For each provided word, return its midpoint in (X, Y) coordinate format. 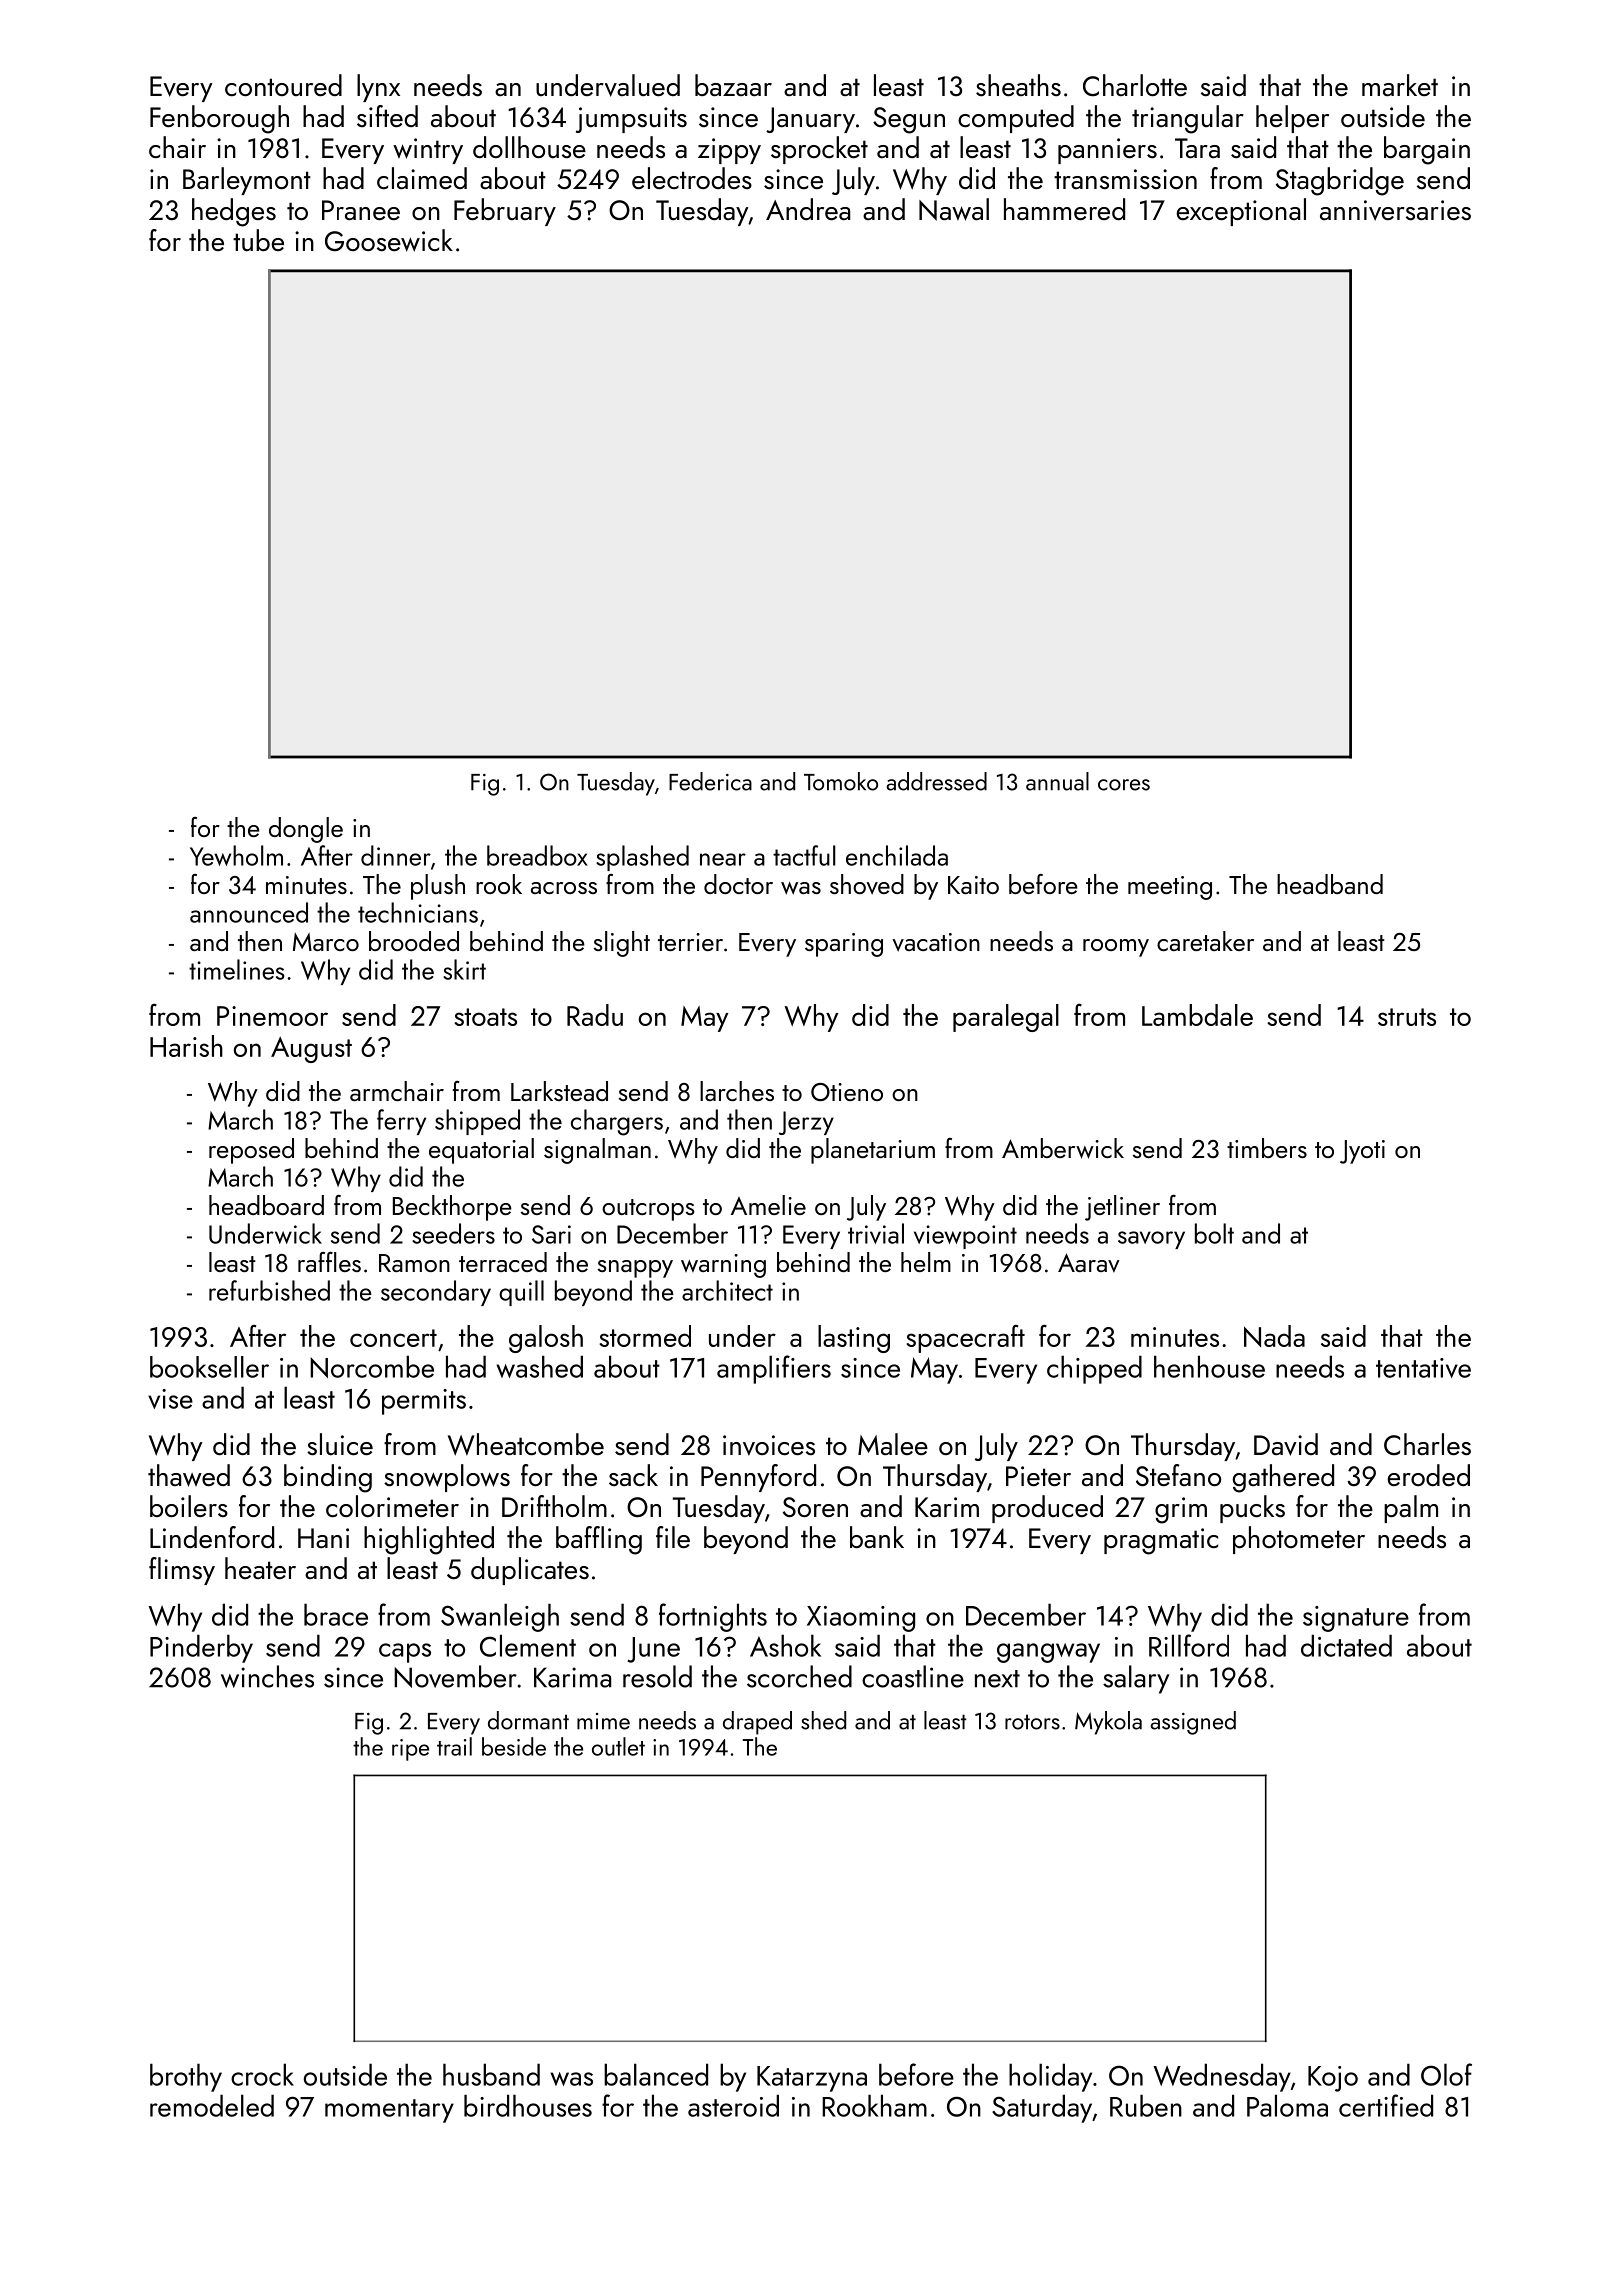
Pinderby (201, 1648)
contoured (283, 85)
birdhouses (528, 2105)
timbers (1267, 1148)
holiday (1050, 2077)
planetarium (873, 1151)
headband (1330, 884)
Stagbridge (1340, 181)
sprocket (819, 150)
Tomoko (841, 781)
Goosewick (389, 240)
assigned (1193, 1723)
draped (757, 1723)
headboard (266, 1205)
